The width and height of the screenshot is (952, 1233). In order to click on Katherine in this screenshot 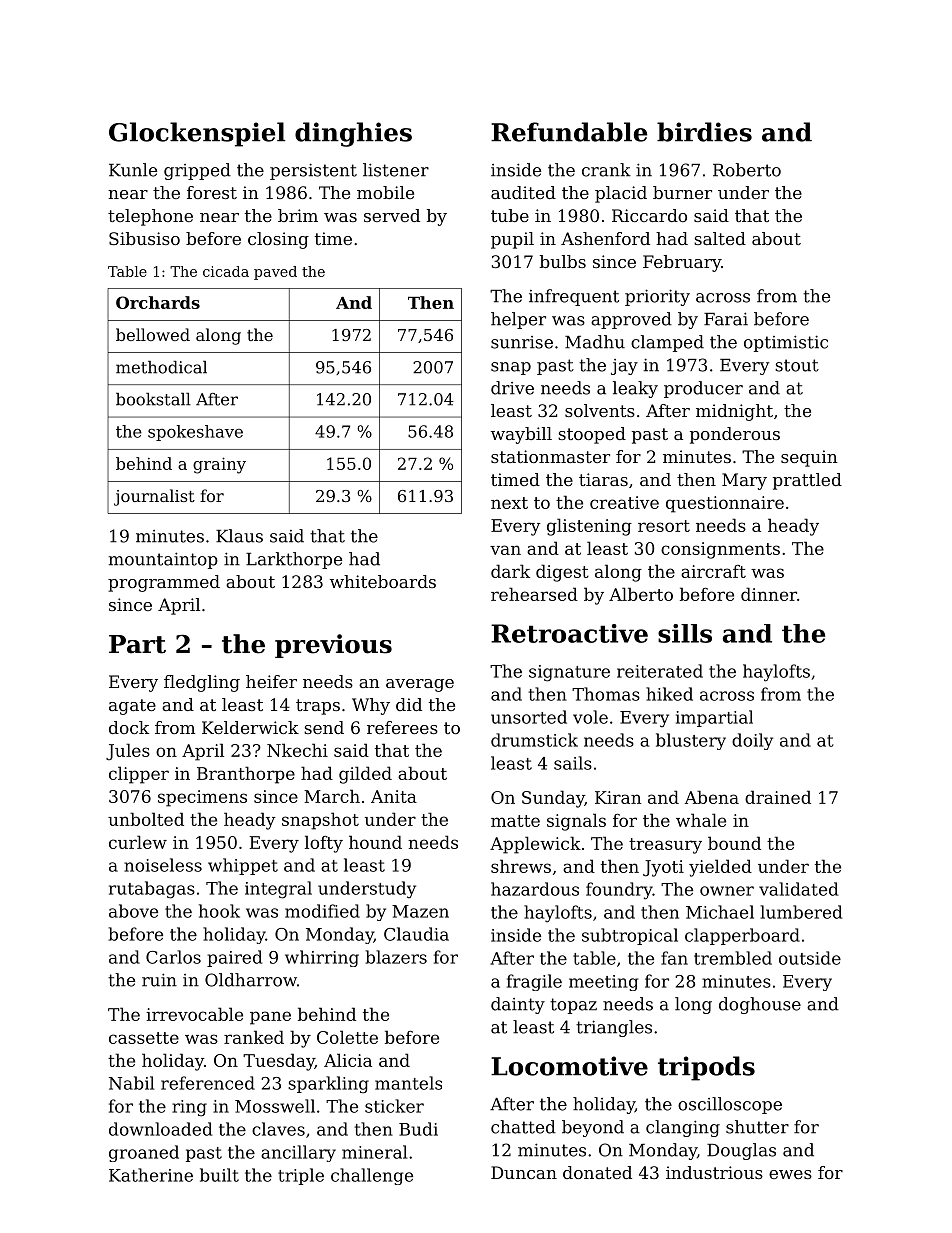, I will do `click(151, 1175)`.
